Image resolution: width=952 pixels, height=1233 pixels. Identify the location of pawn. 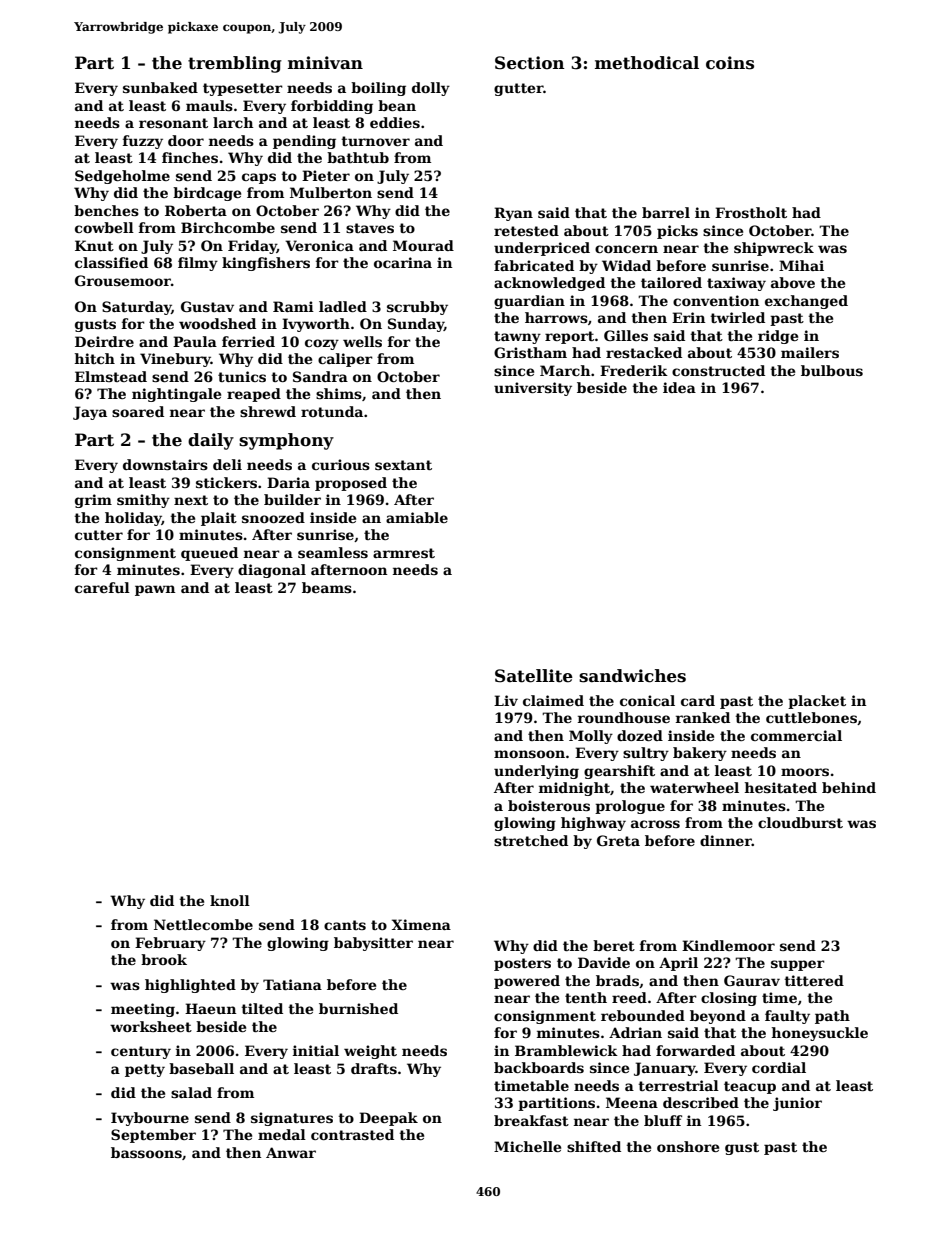
(155, 590).
